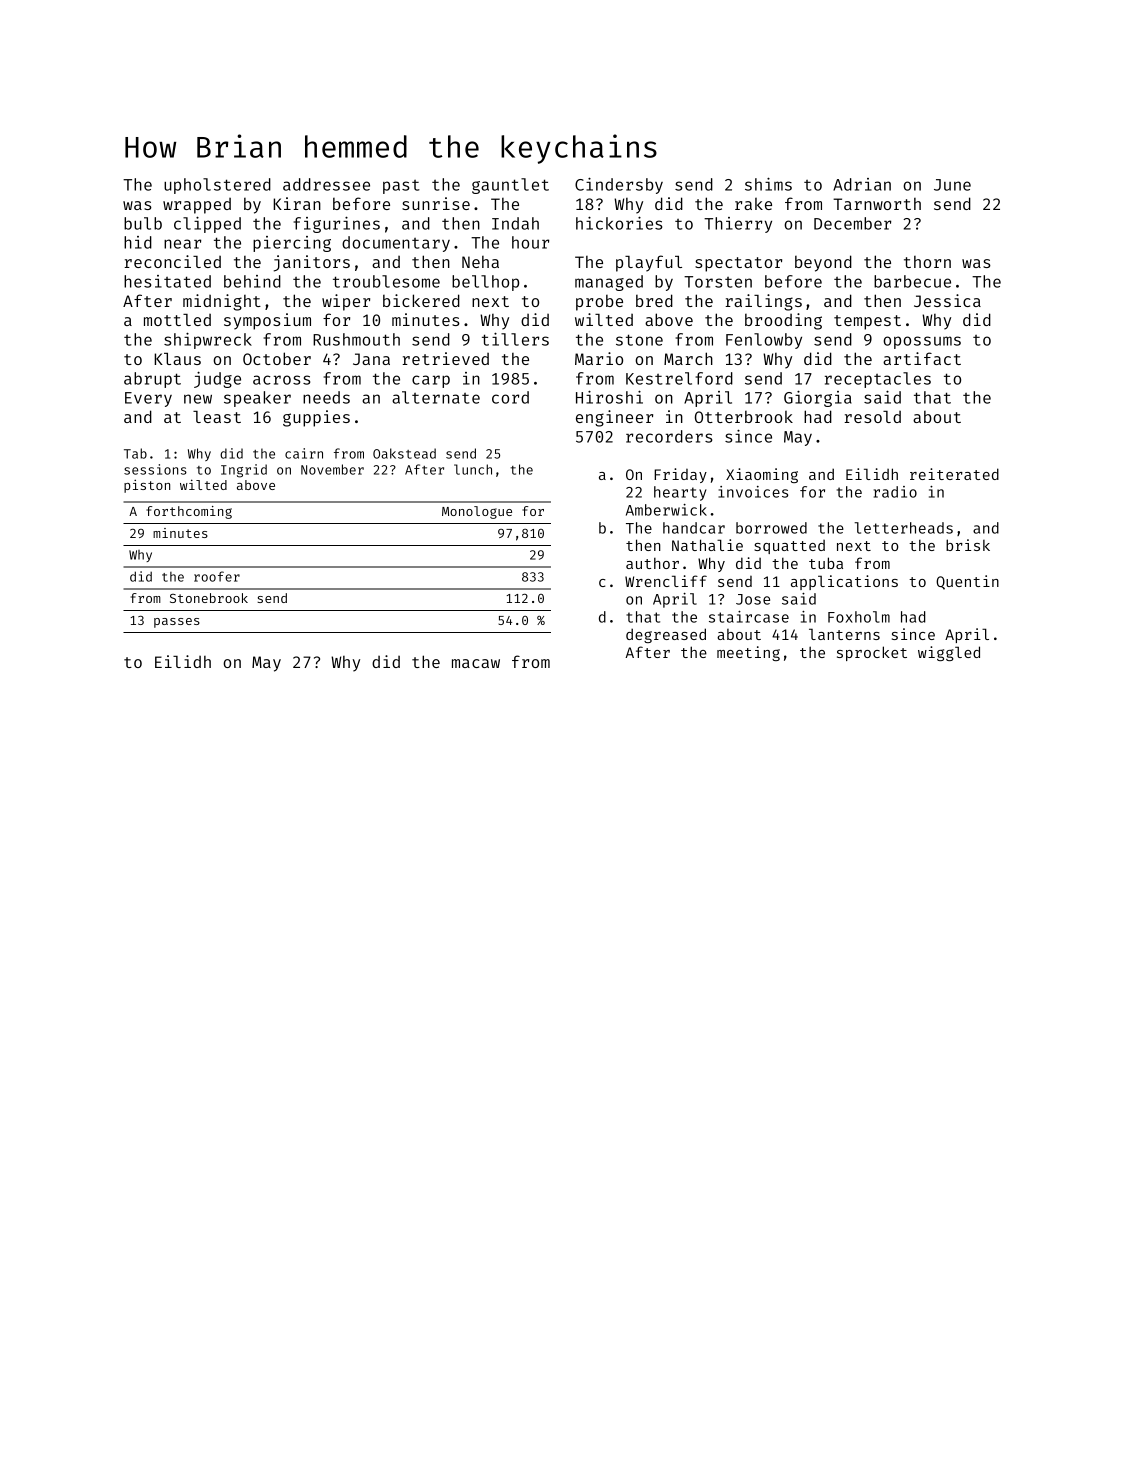  What do you see at coordinates (666, 635) in the screenshot?
I see `degreased` at bounding box center [666, 635].
